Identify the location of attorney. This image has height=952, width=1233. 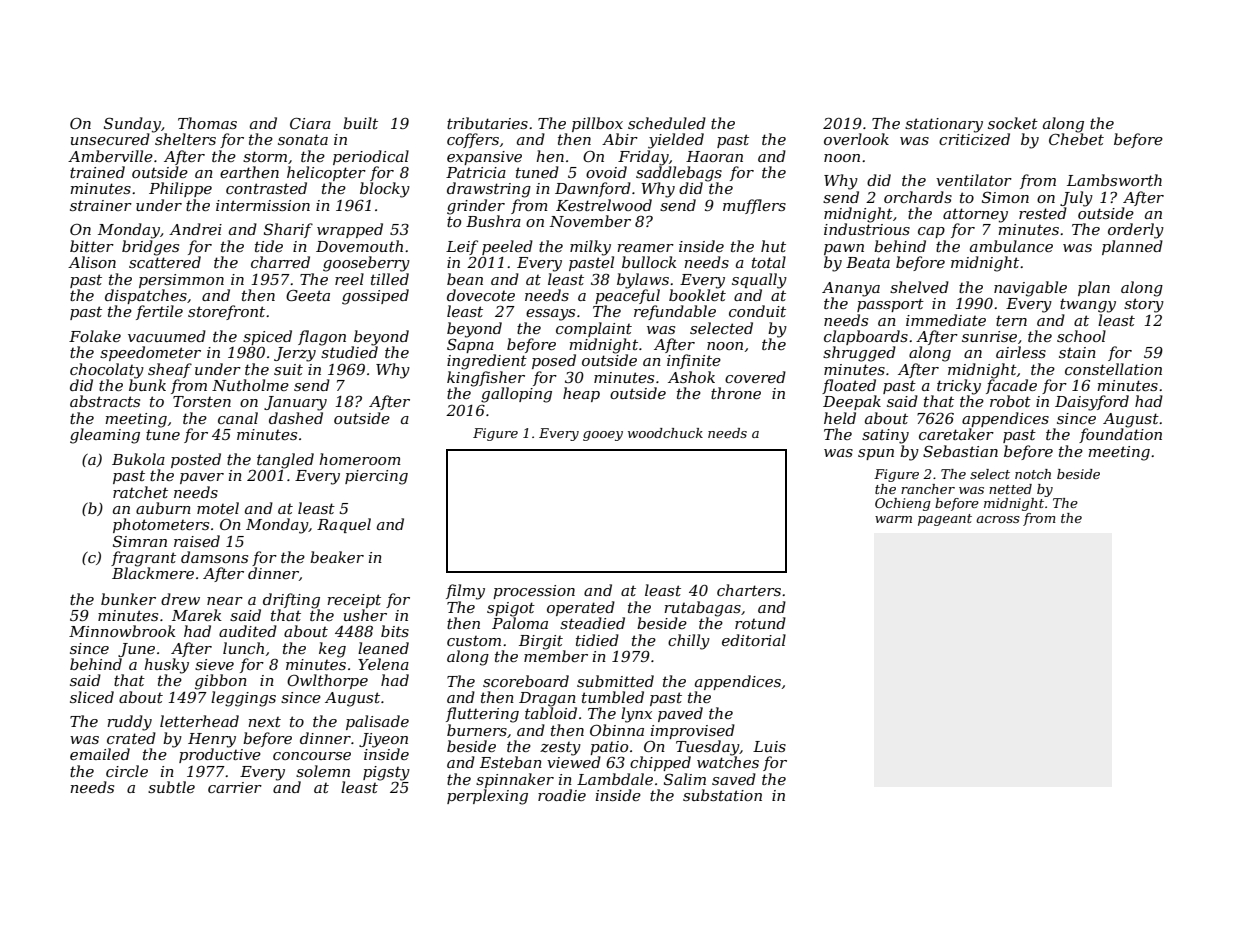
(975, 215).
